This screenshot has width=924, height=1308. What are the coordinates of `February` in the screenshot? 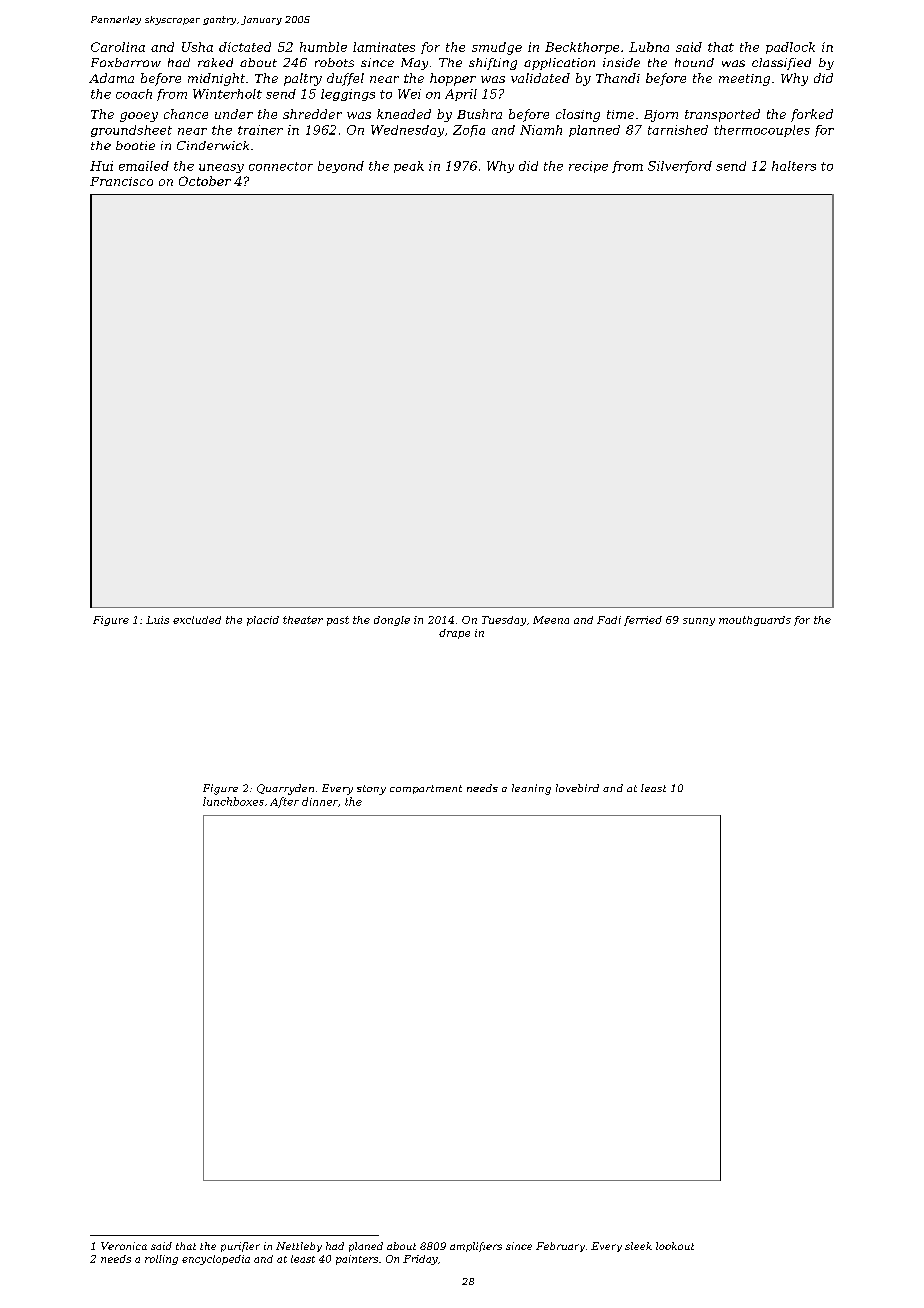 It's located at (560, 1247).
